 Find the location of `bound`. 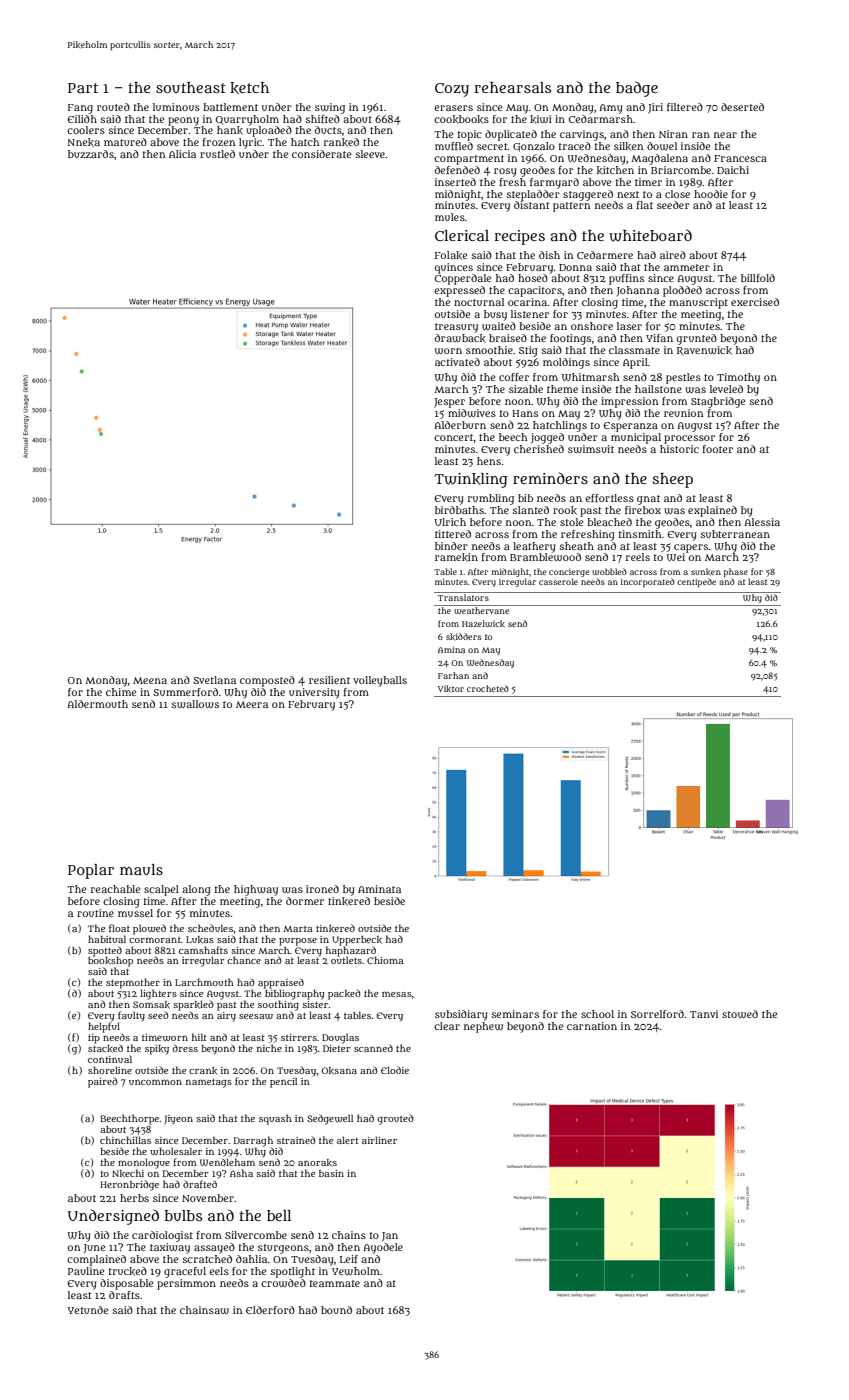

bound is located at coordinates (336, 1310).
